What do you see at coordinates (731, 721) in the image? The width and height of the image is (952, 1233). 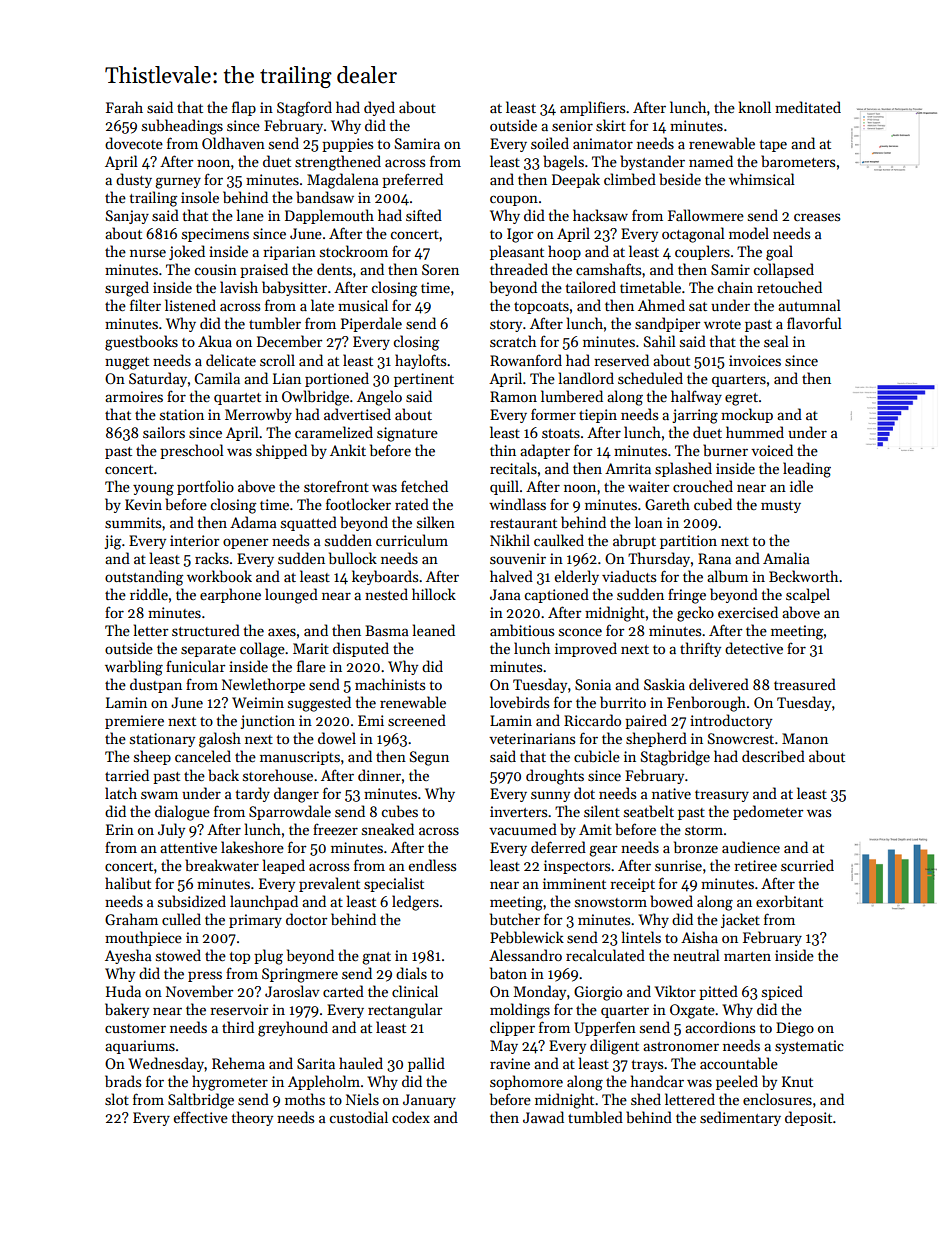 I see `introductory` at bounding box center [731, 721].
